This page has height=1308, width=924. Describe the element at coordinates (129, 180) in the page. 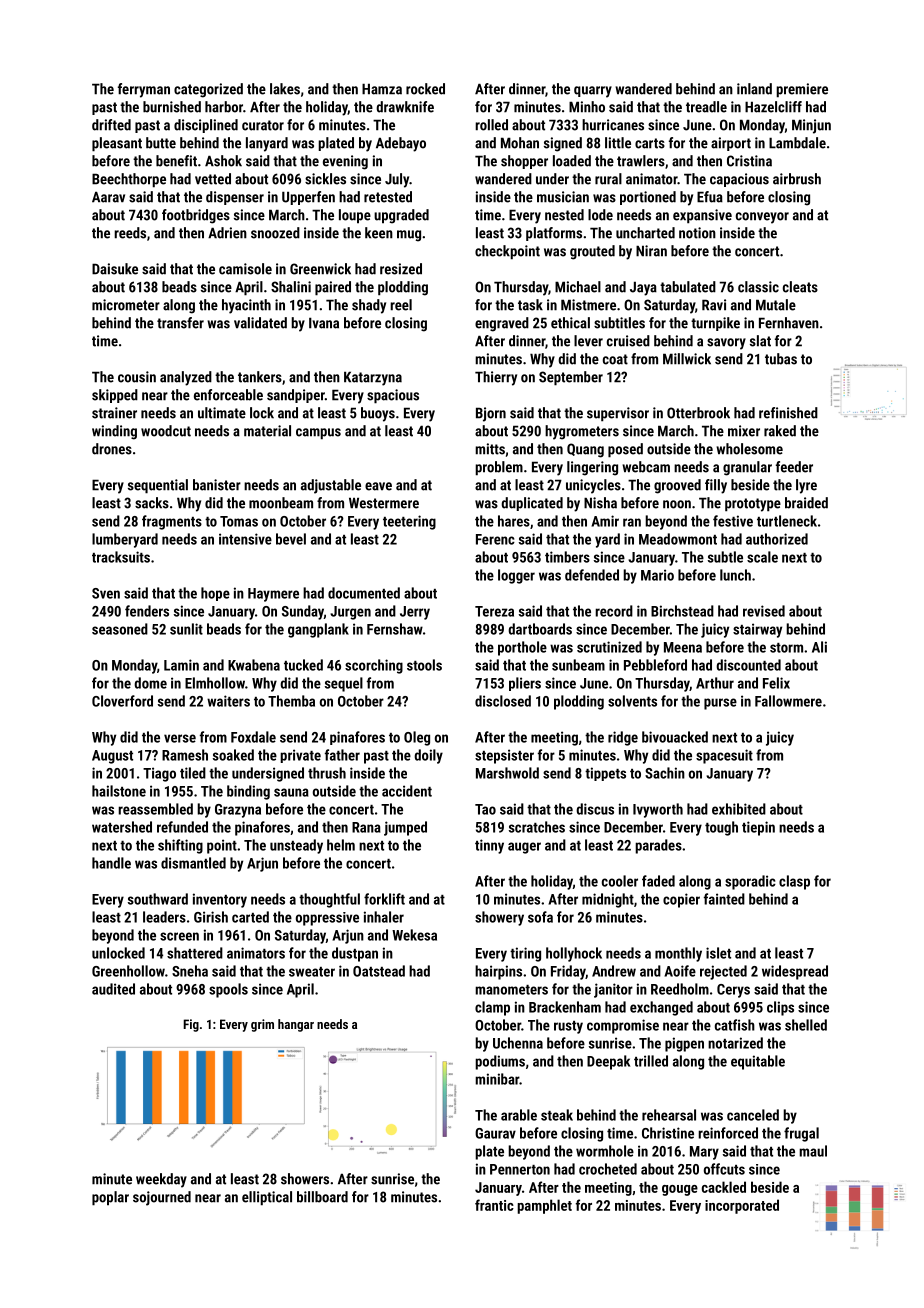

I see `Beechthorpe` at that location.
